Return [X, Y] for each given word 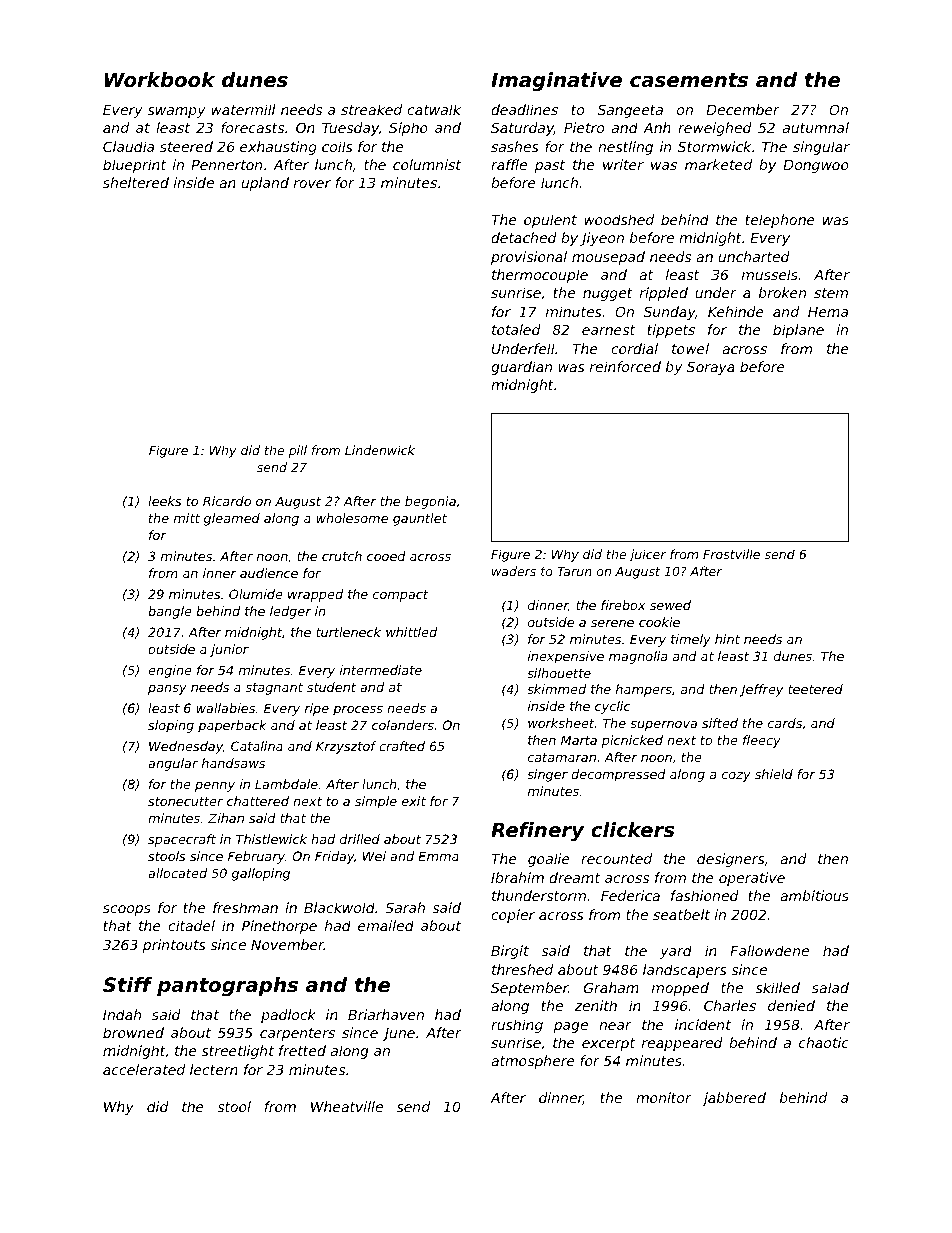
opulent [550, 221]
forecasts [252, 127]
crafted [402, 746]
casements [689, 80]
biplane [798, 331]
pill [298, 451]
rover [312, 184]
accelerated [144, 1069]
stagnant [274, 689]
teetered [815, 689]
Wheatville [347, 1106]
